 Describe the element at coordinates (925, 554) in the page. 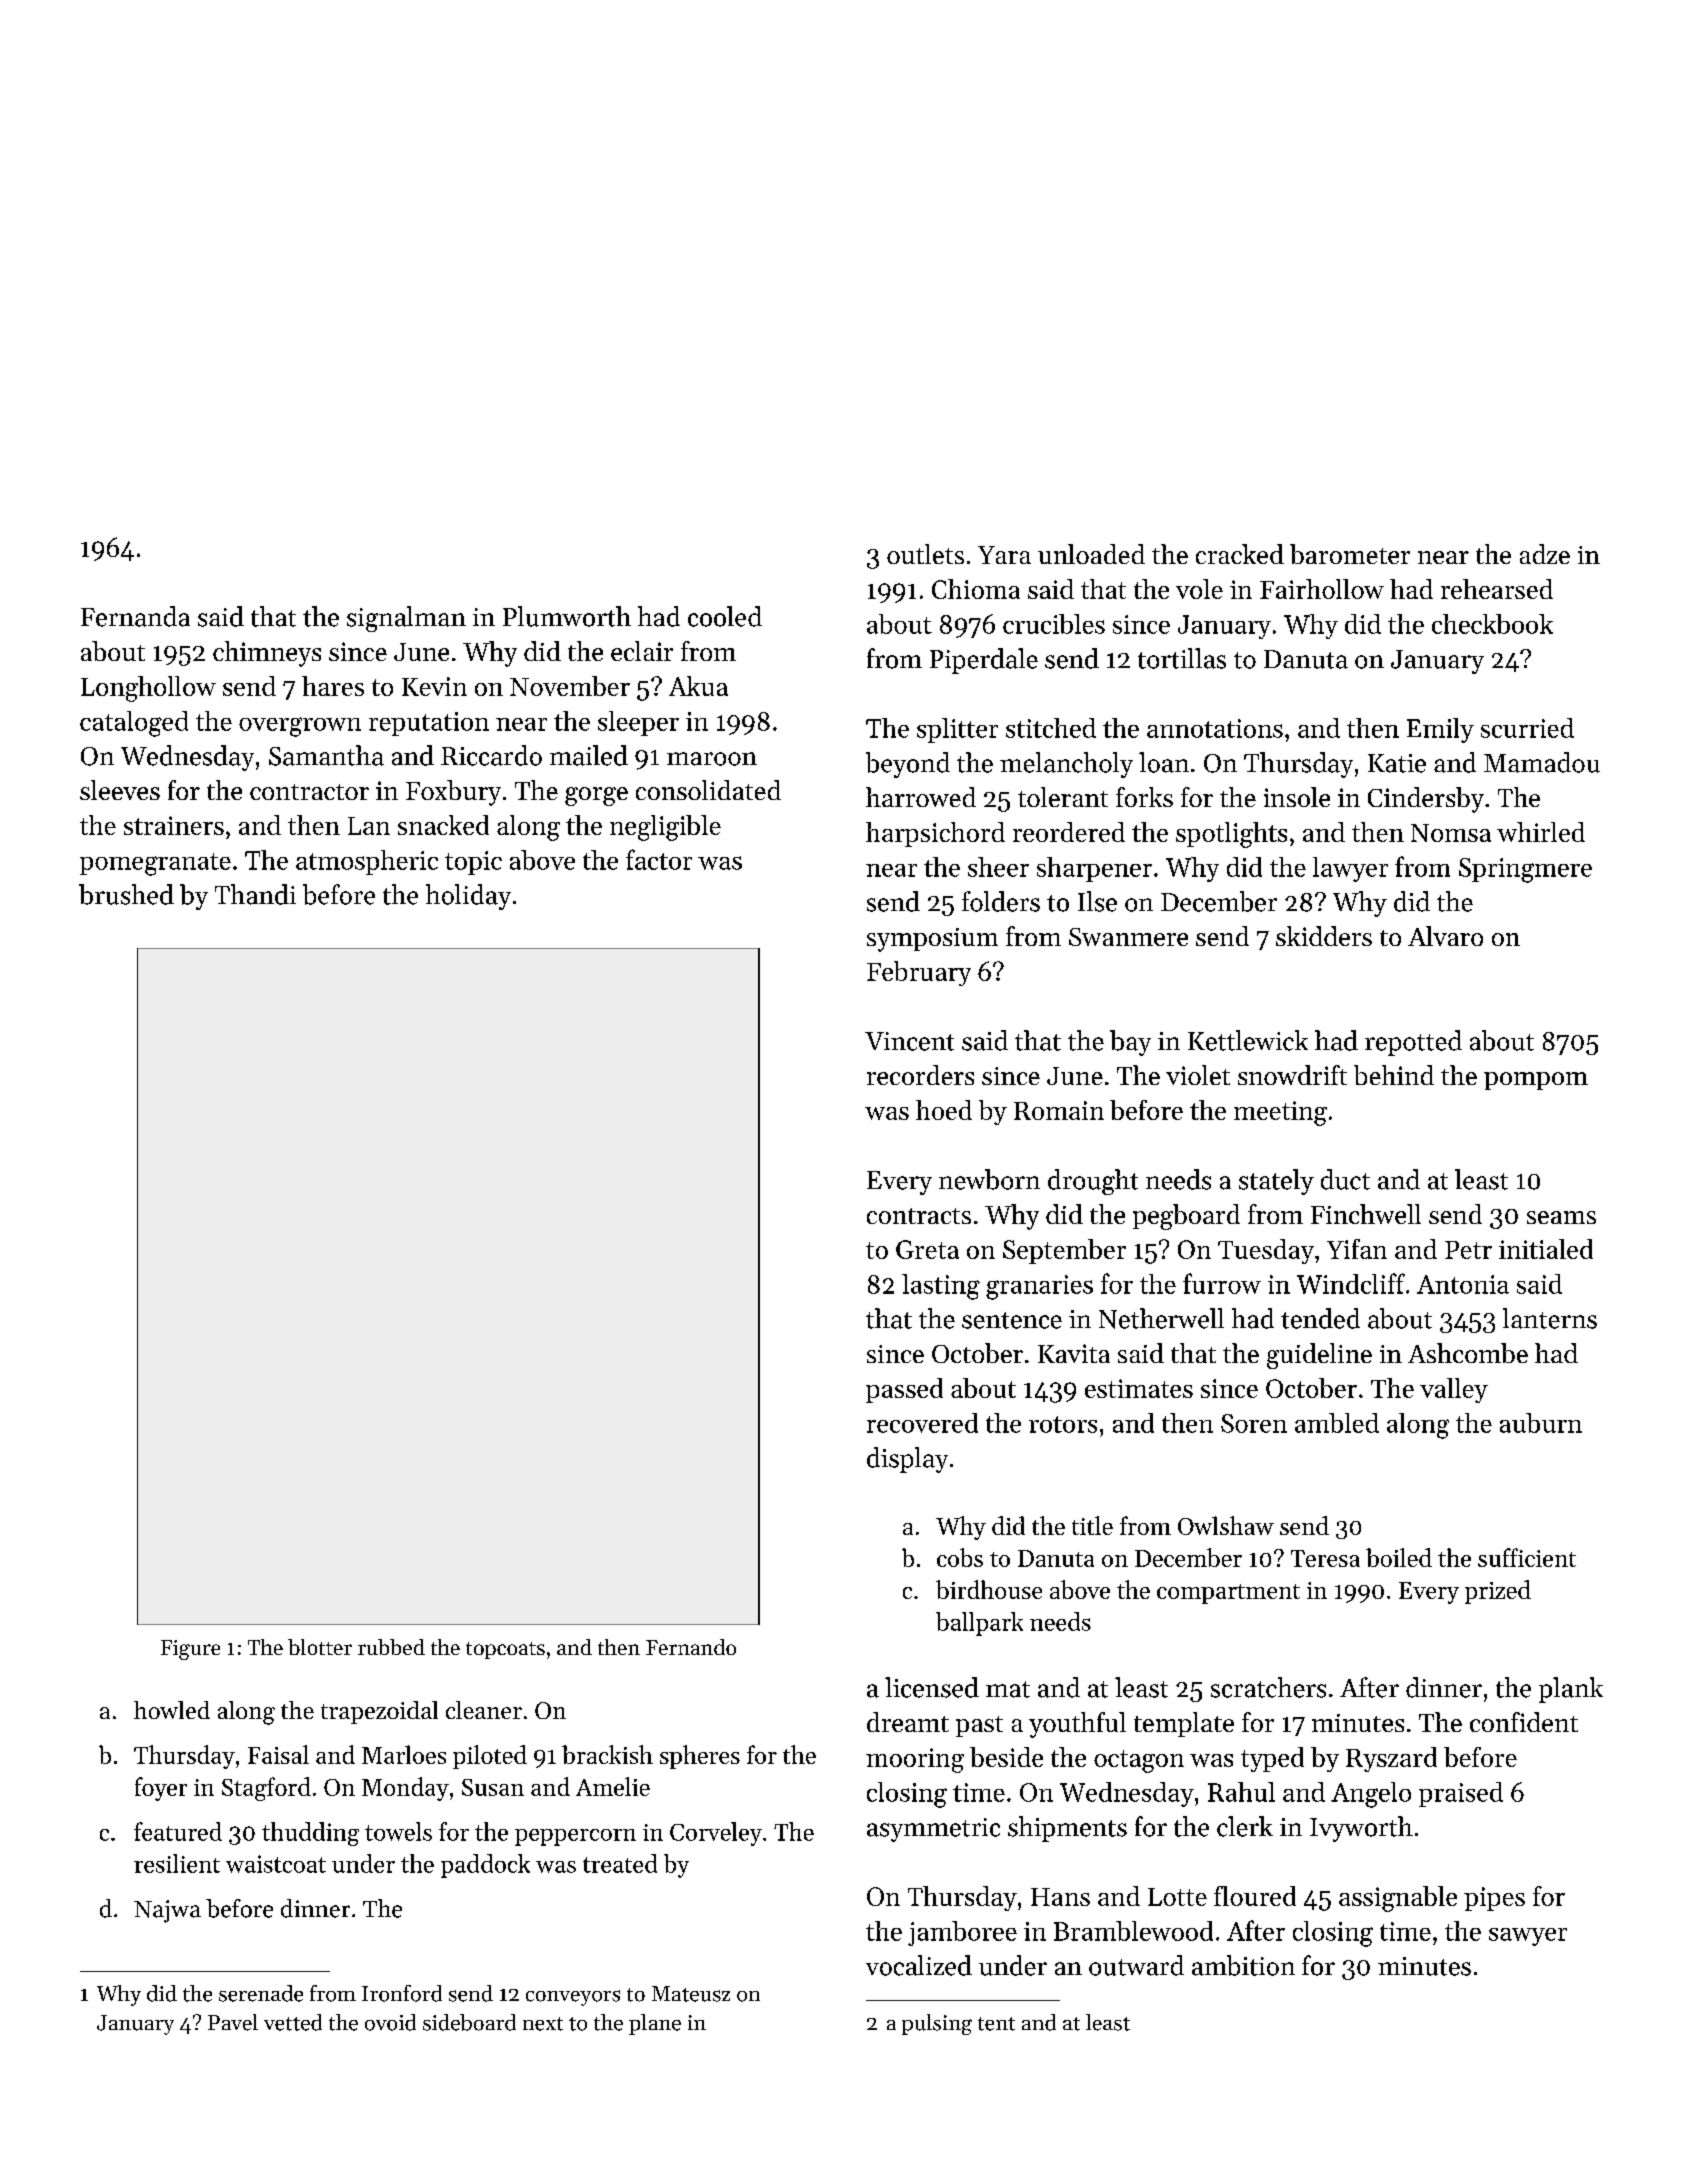

I see `outlets` at that location.
